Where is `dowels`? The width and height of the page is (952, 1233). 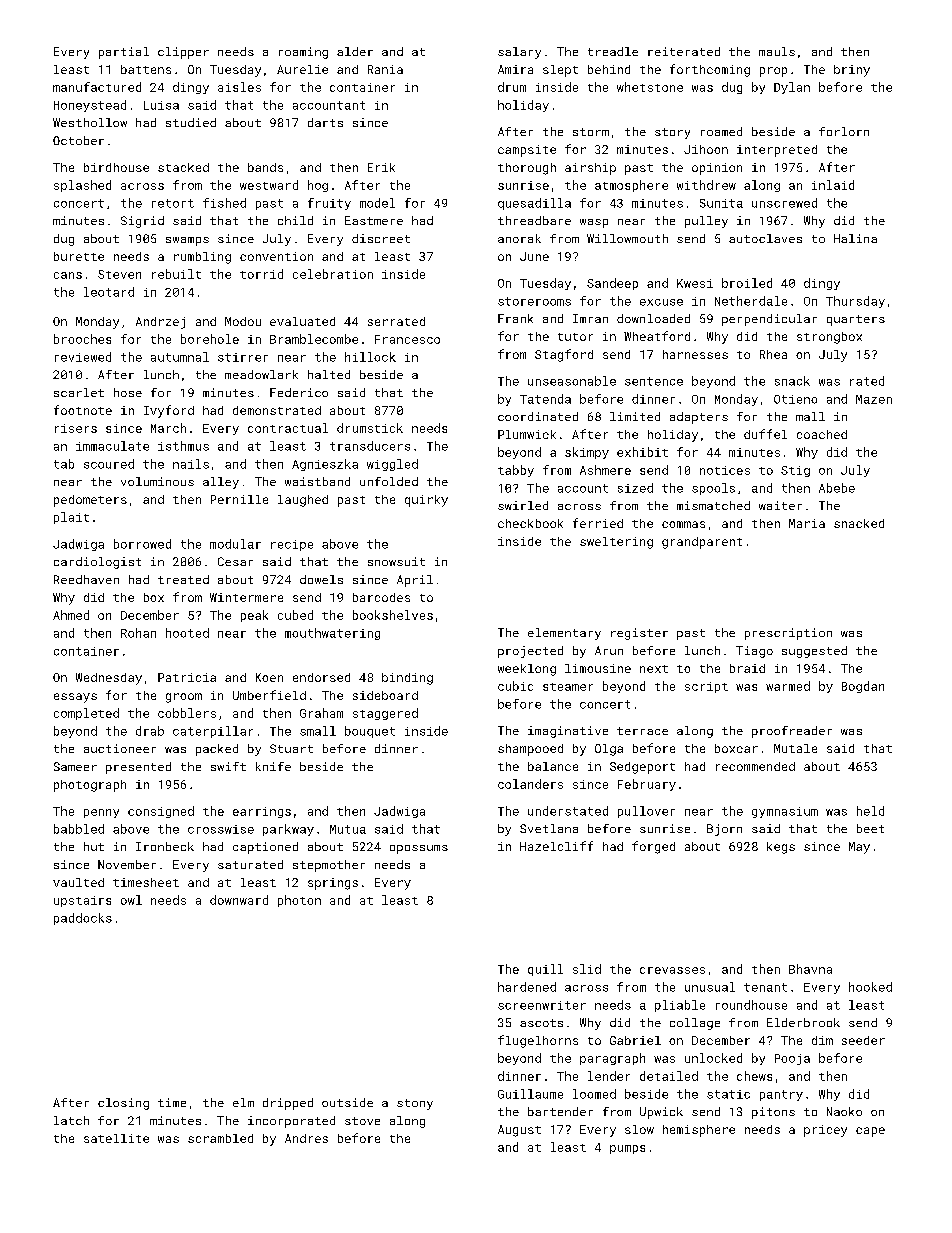
dowels is located at coordinates (321, 579).
